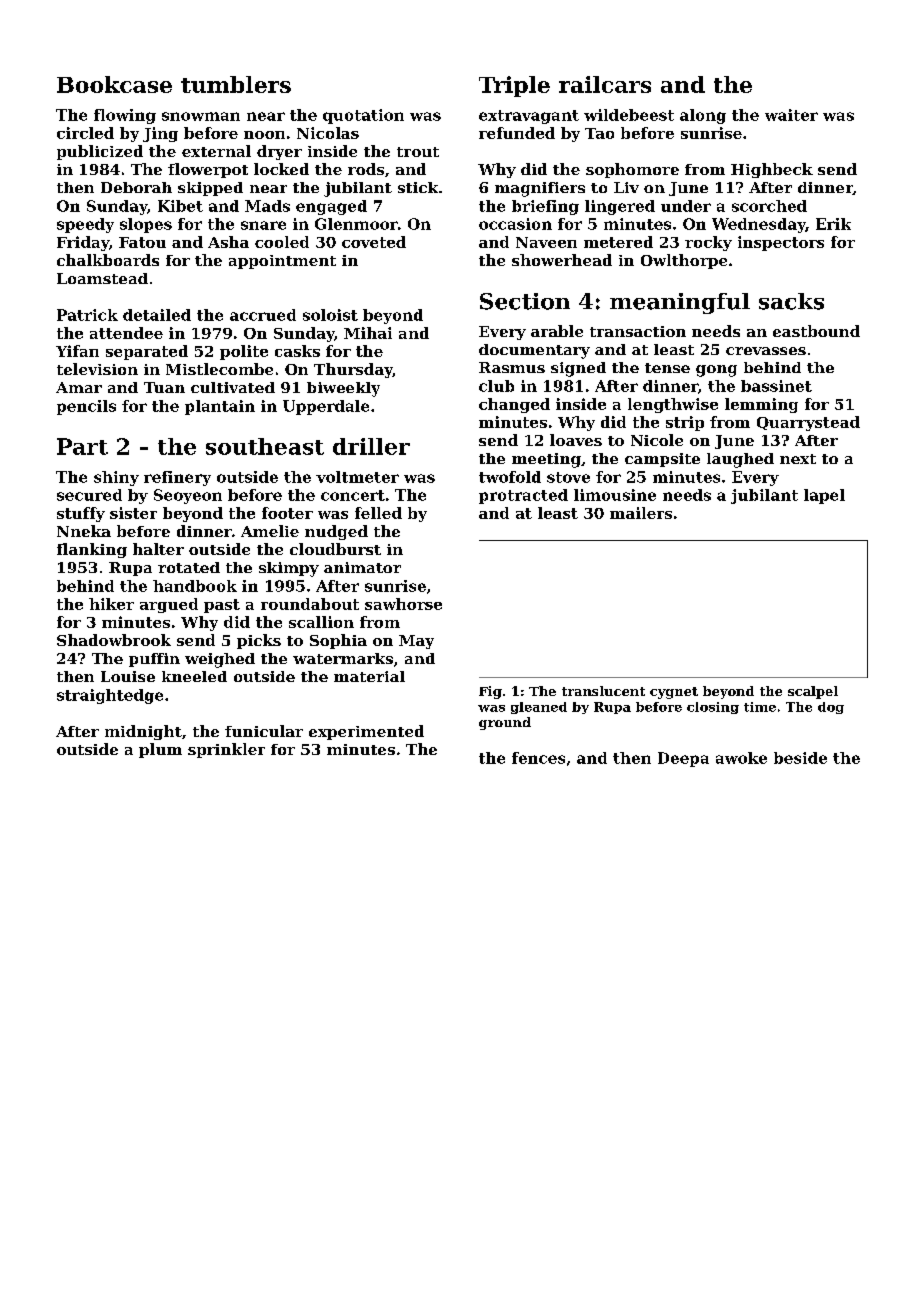 The image size is (924, 1308). I want to click on plum, so click(160, 750).
